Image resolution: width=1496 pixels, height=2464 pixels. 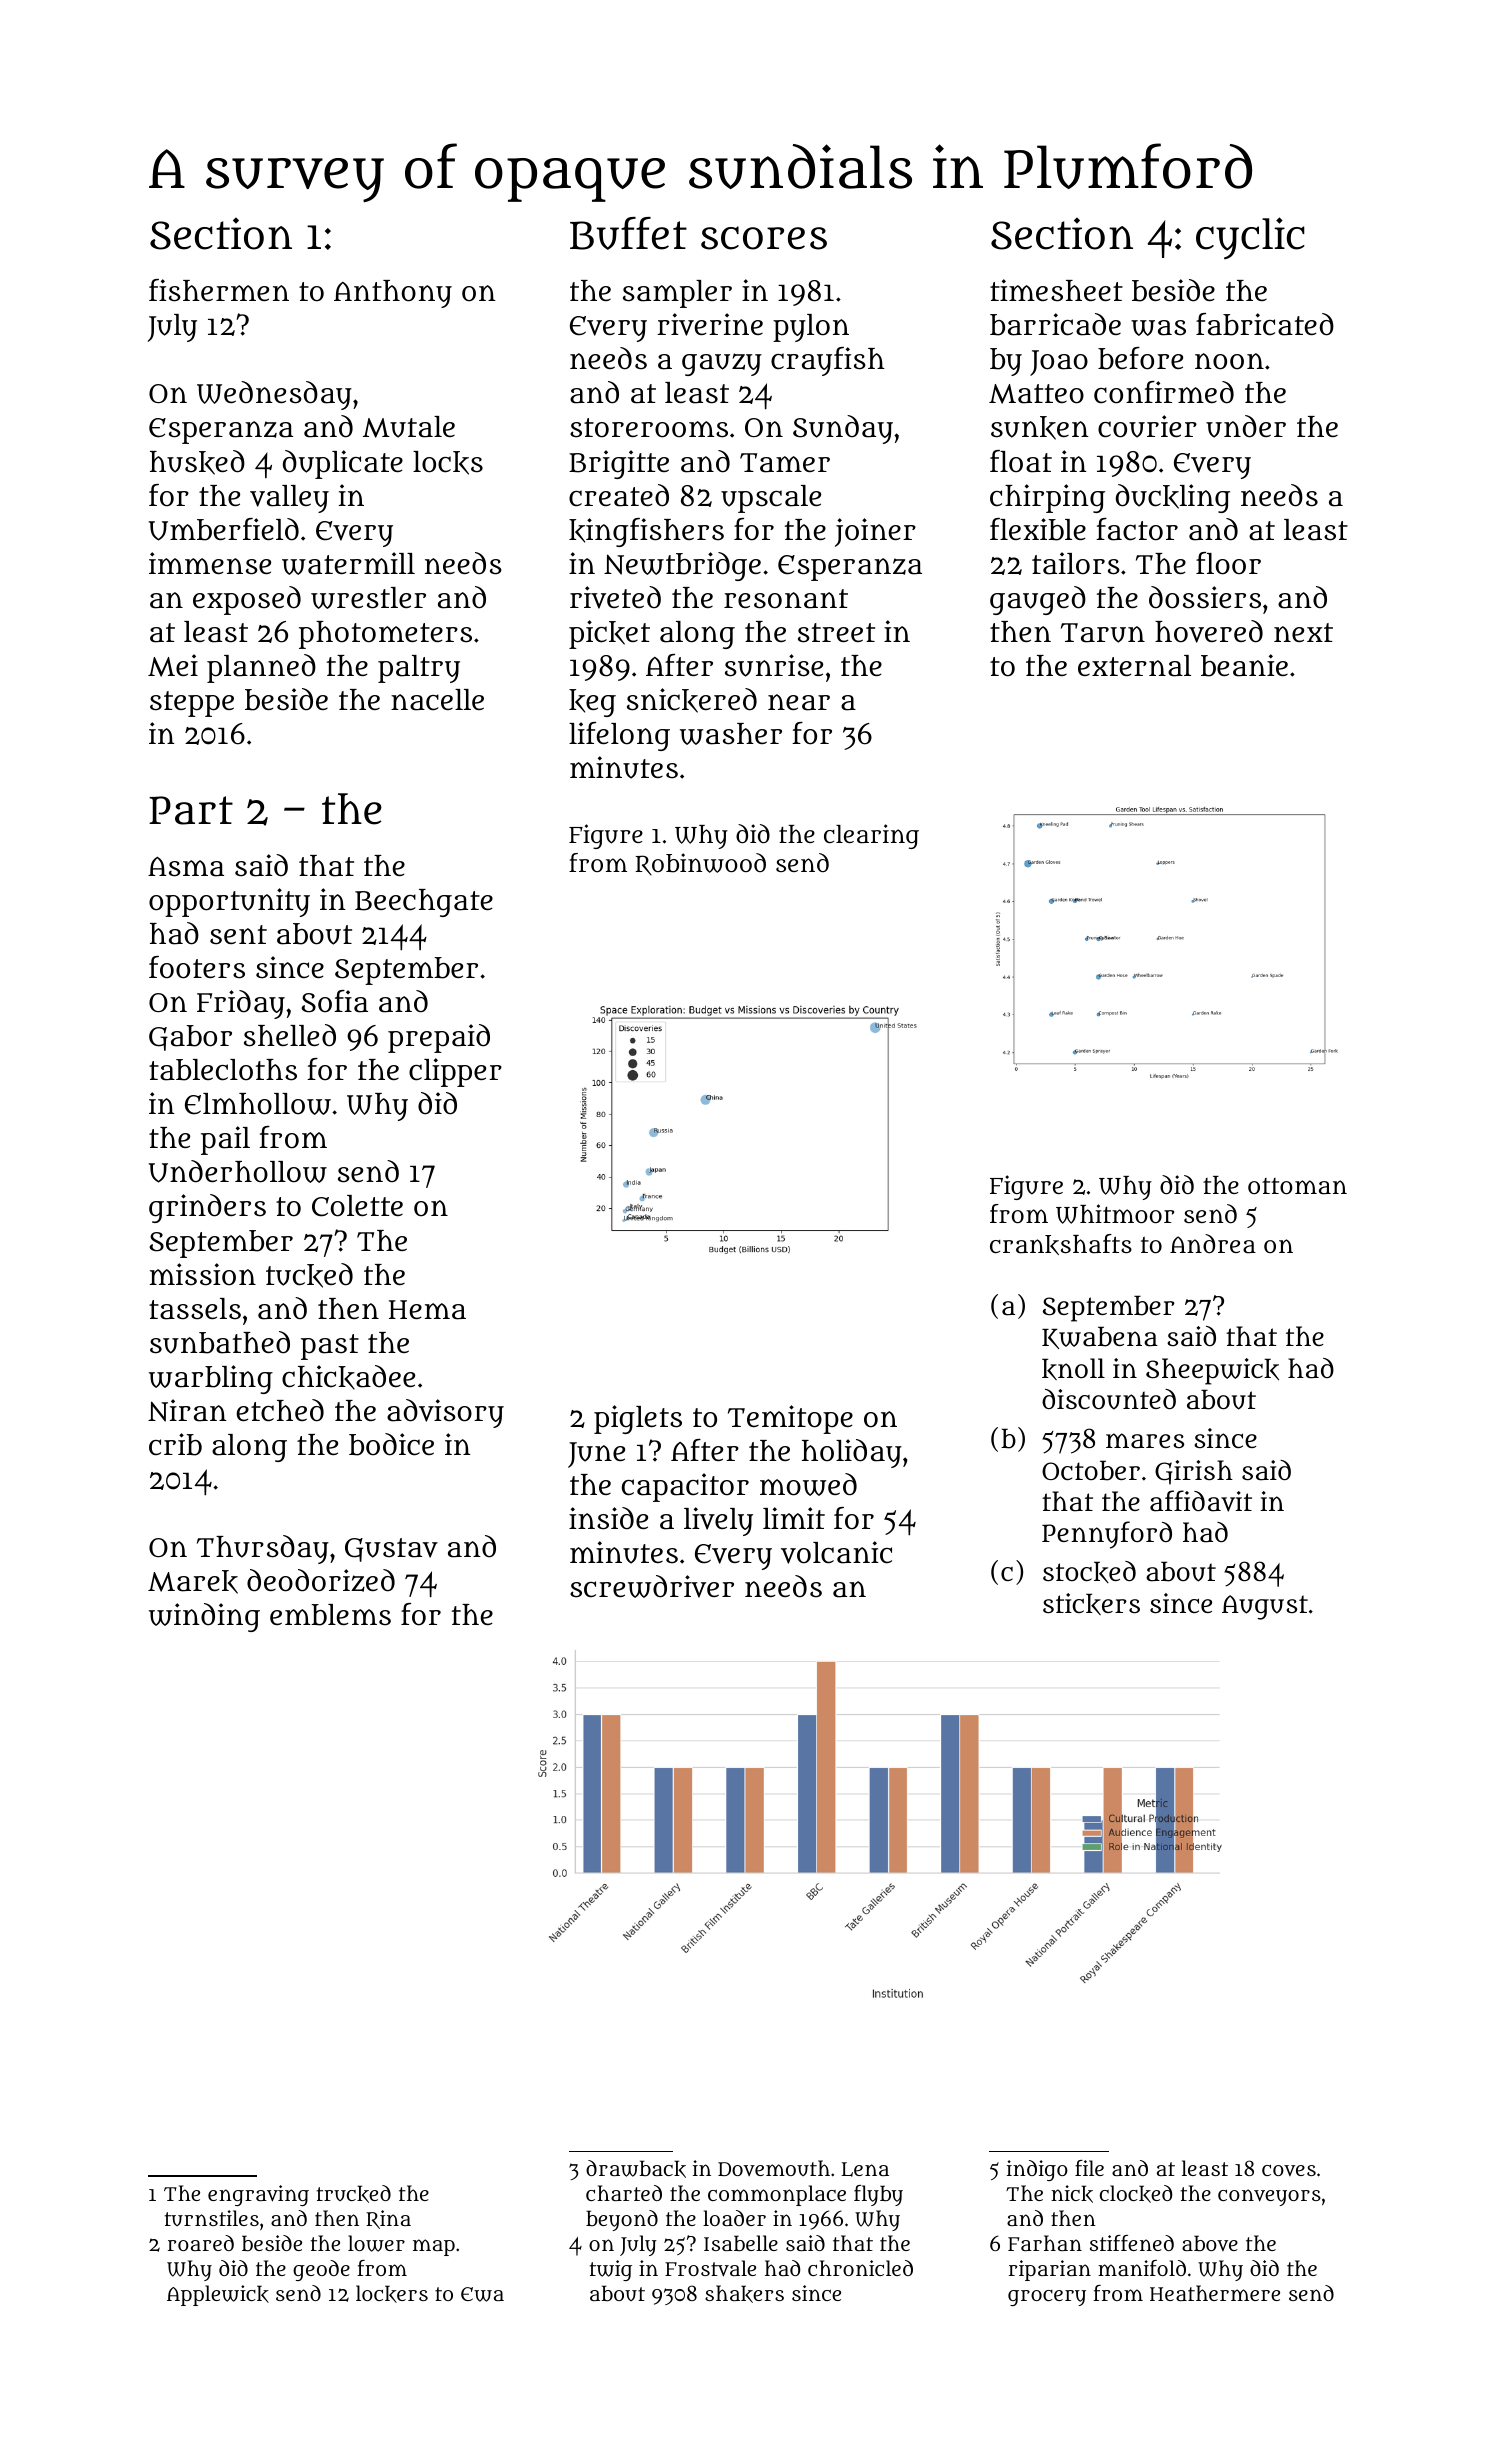 I want to click on emblems, so click(x=330, y=1615).
